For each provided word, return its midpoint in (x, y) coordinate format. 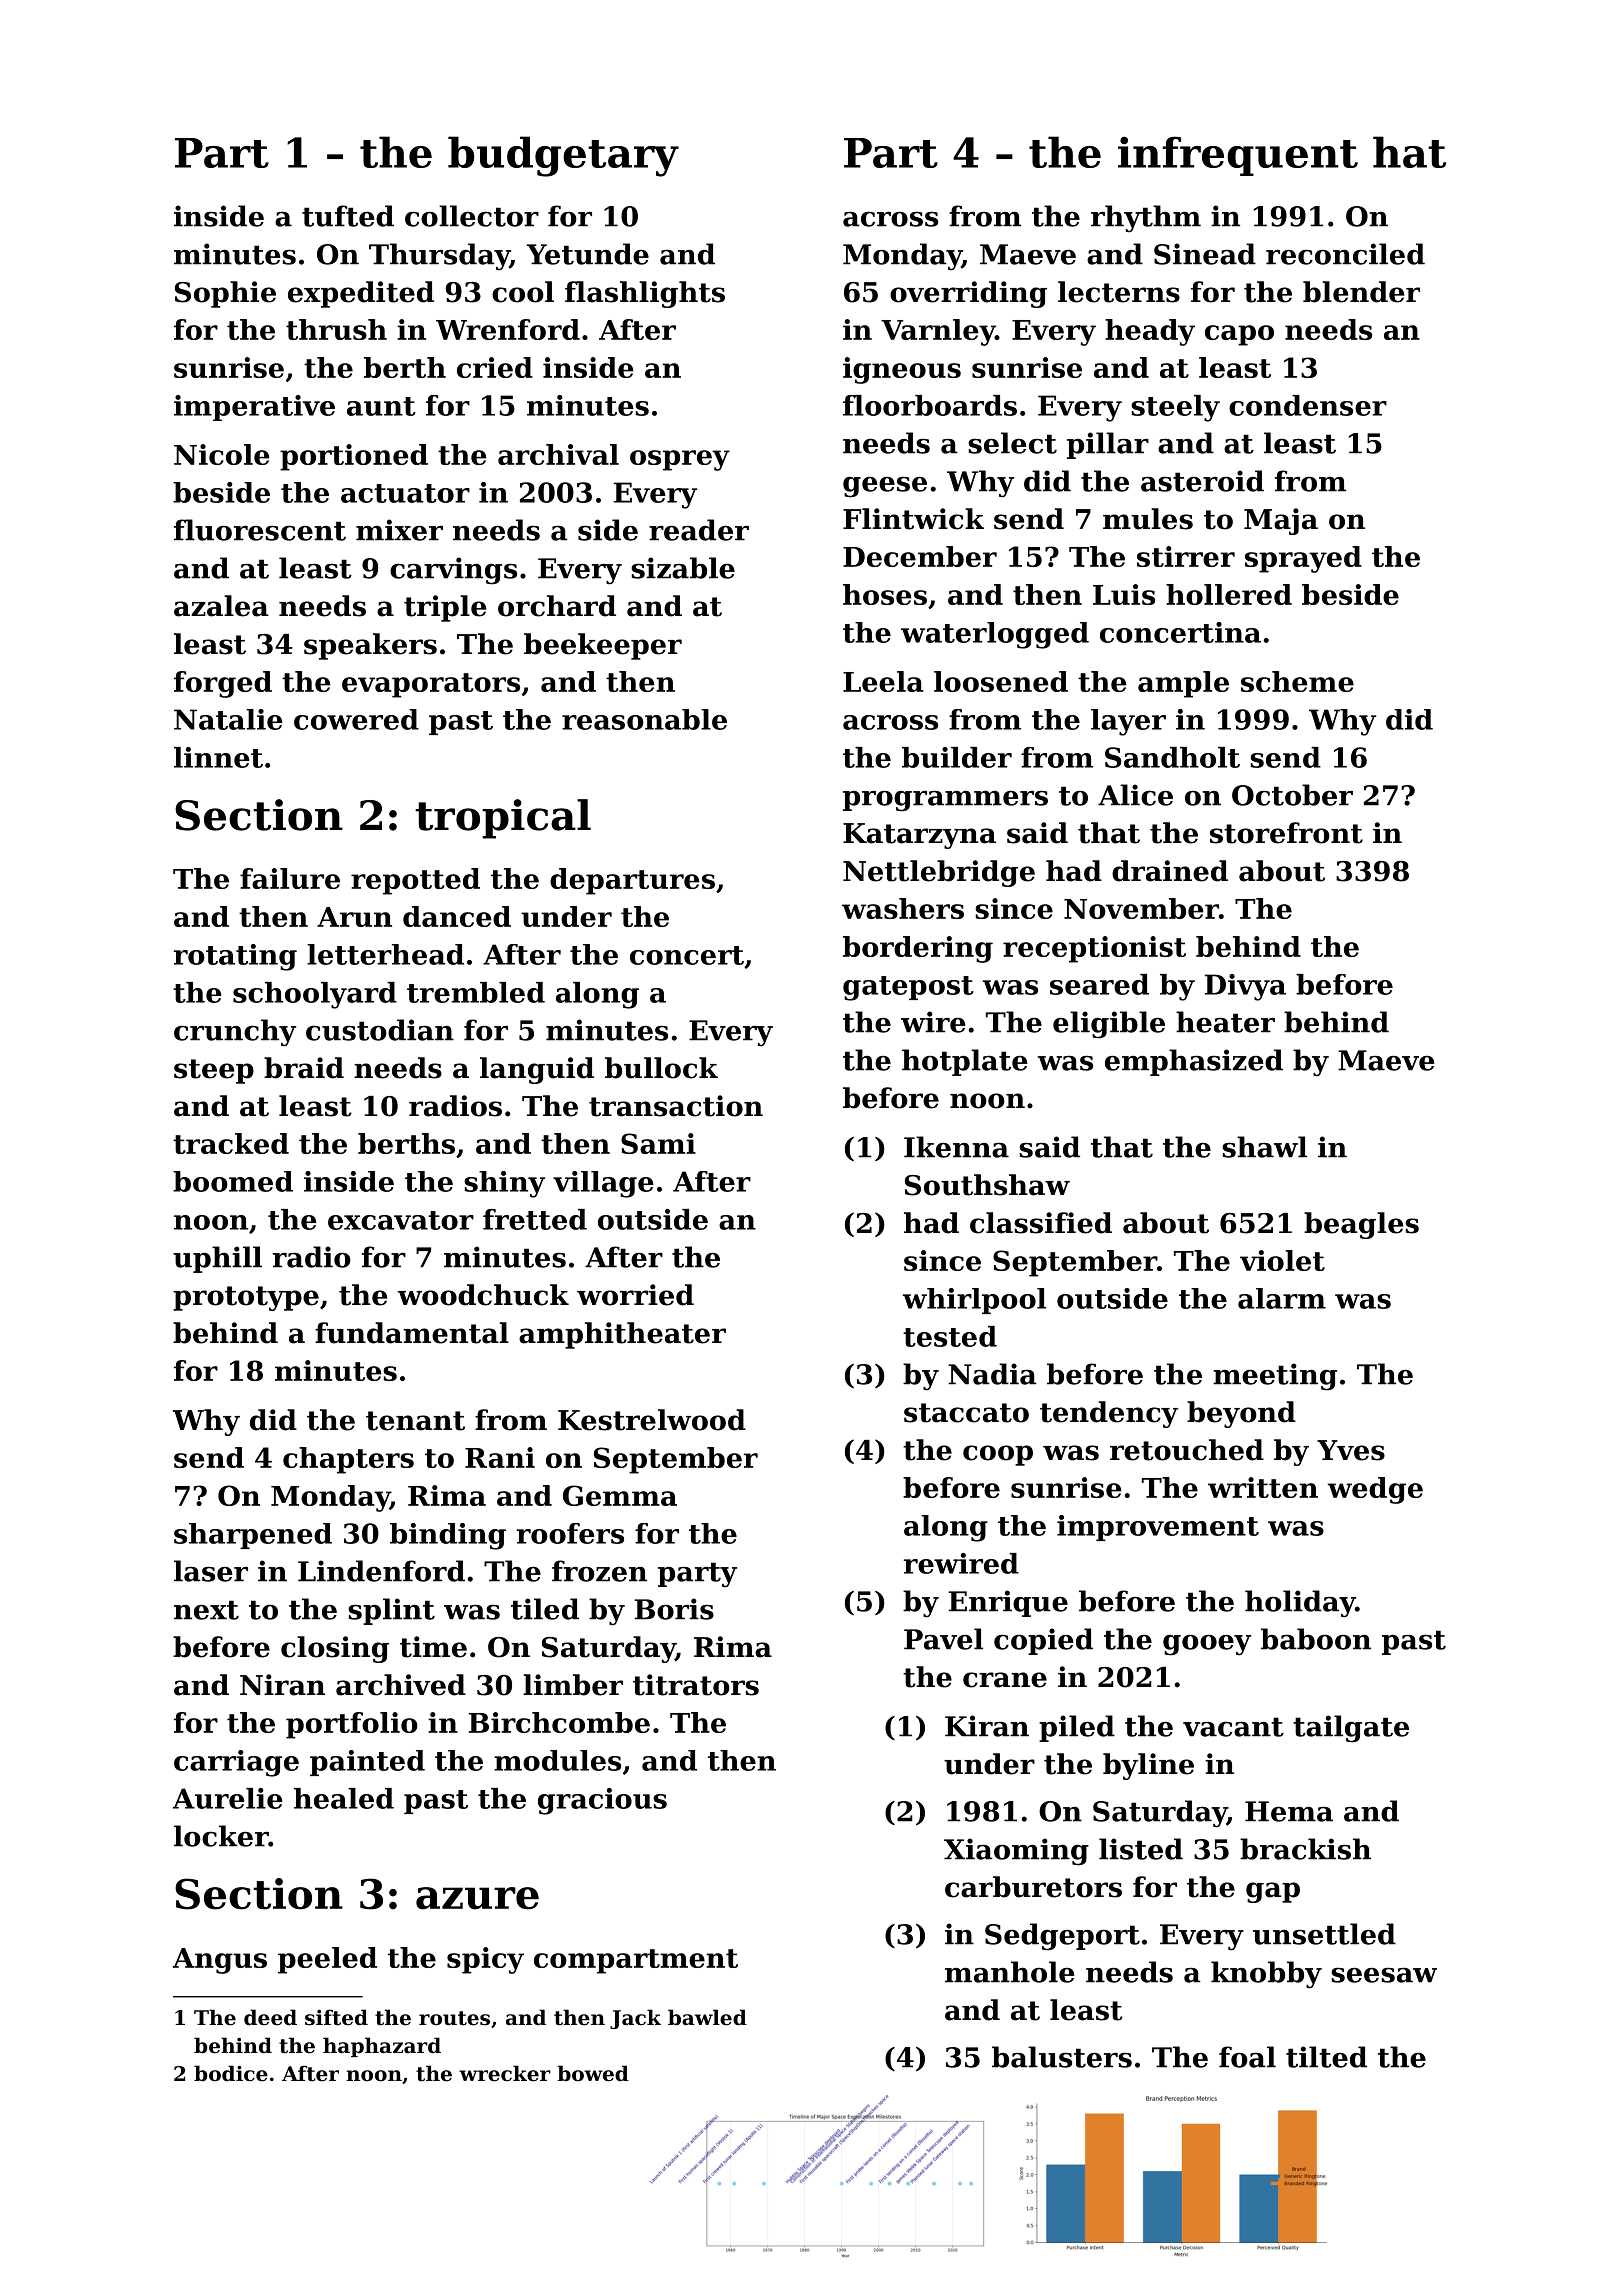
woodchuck (483, 1295)
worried (635, 1295)
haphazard (382, 2047)
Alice (1135, 795)
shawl (1264, 1147)
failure (290, 878)
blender (1361, 292)
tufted (348, 216)
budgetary (563, 156)
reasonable (644, 719)
